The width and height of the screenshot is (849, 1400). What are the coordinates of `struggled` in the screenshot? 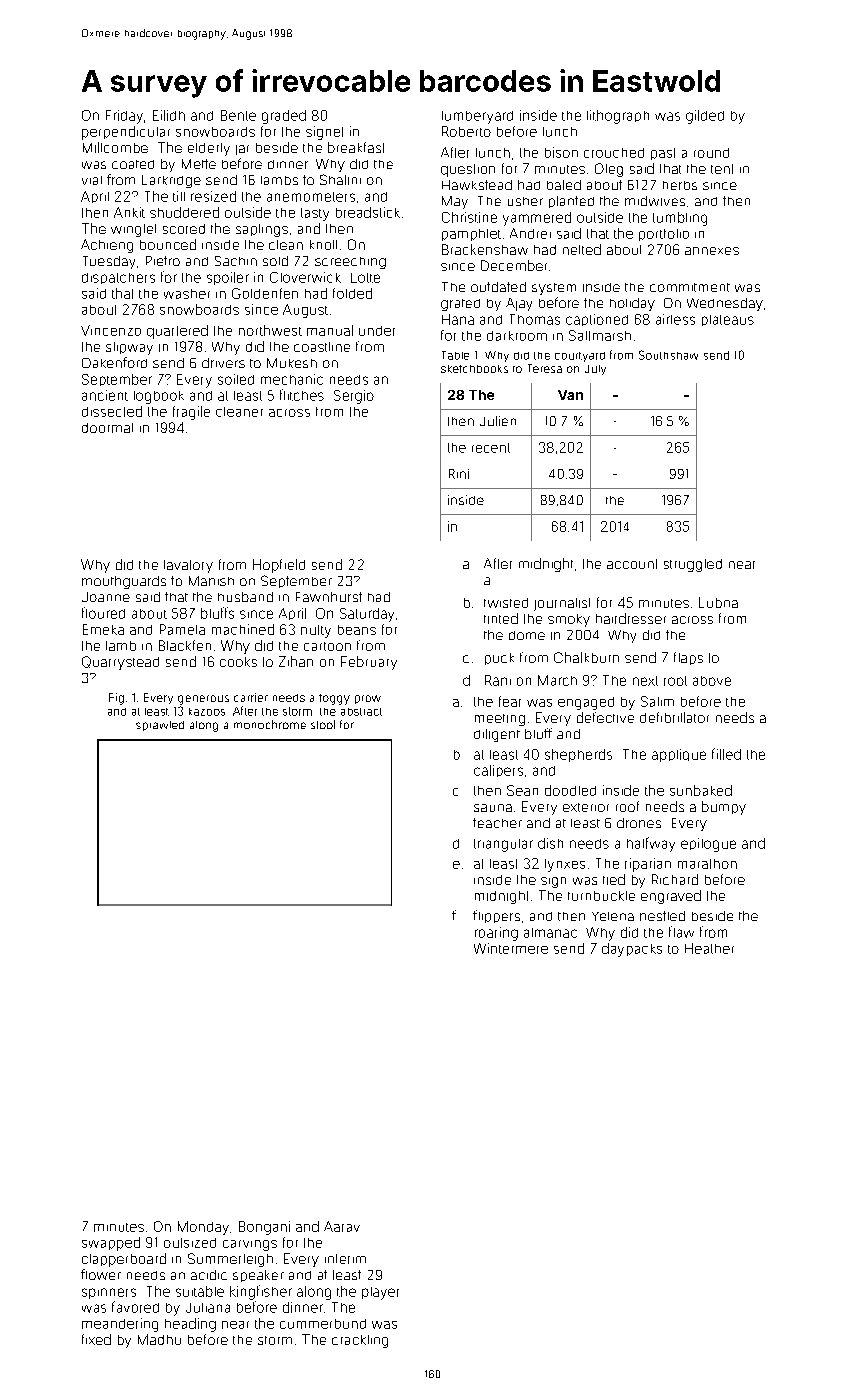 It's located at (693, 565).
